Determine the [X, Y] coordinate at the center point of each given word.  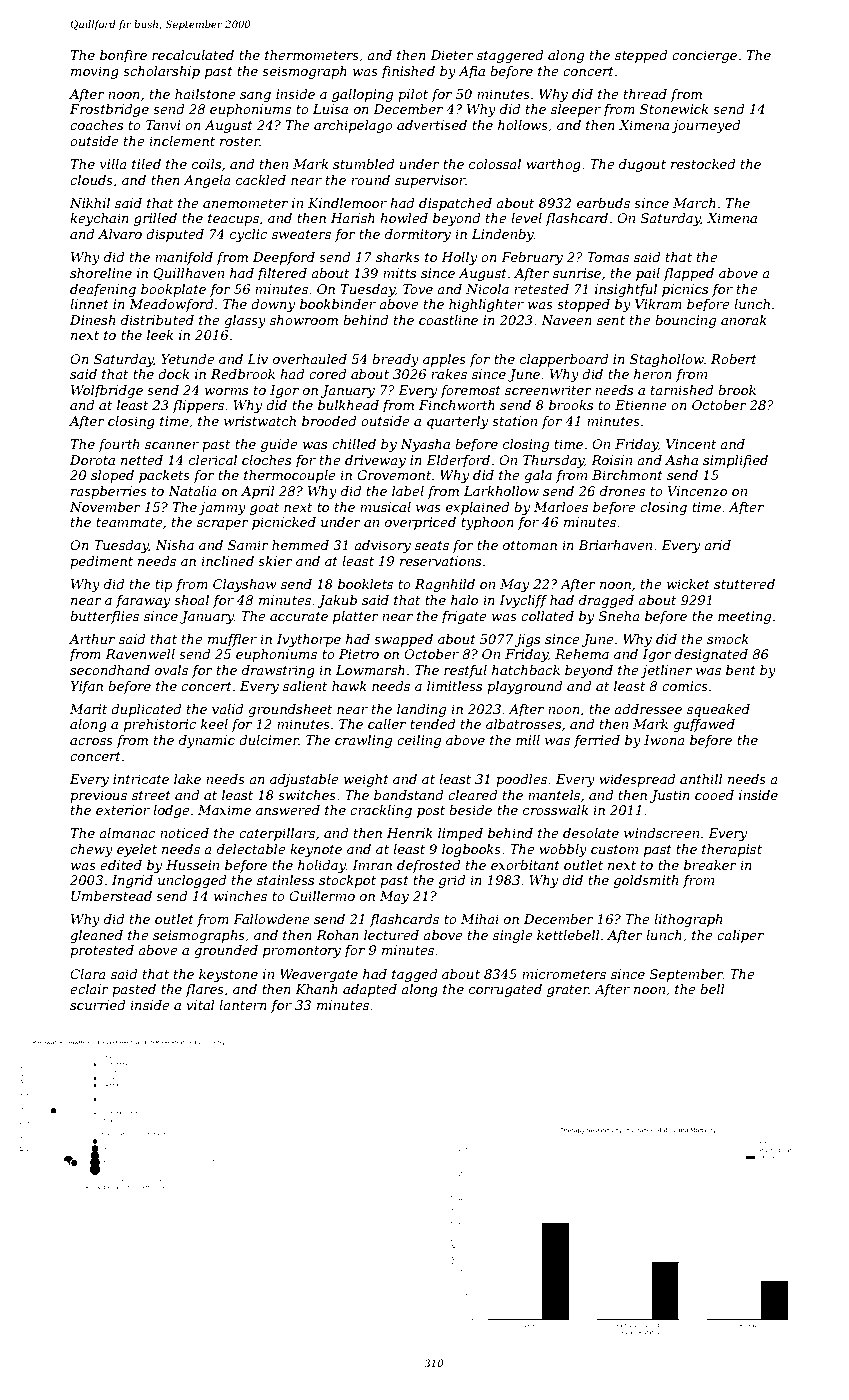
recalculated [193, 55]
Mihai [480, 919]
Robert [734, 359]
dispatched [455, 204]
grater [568, 991]
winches [240, 896]
